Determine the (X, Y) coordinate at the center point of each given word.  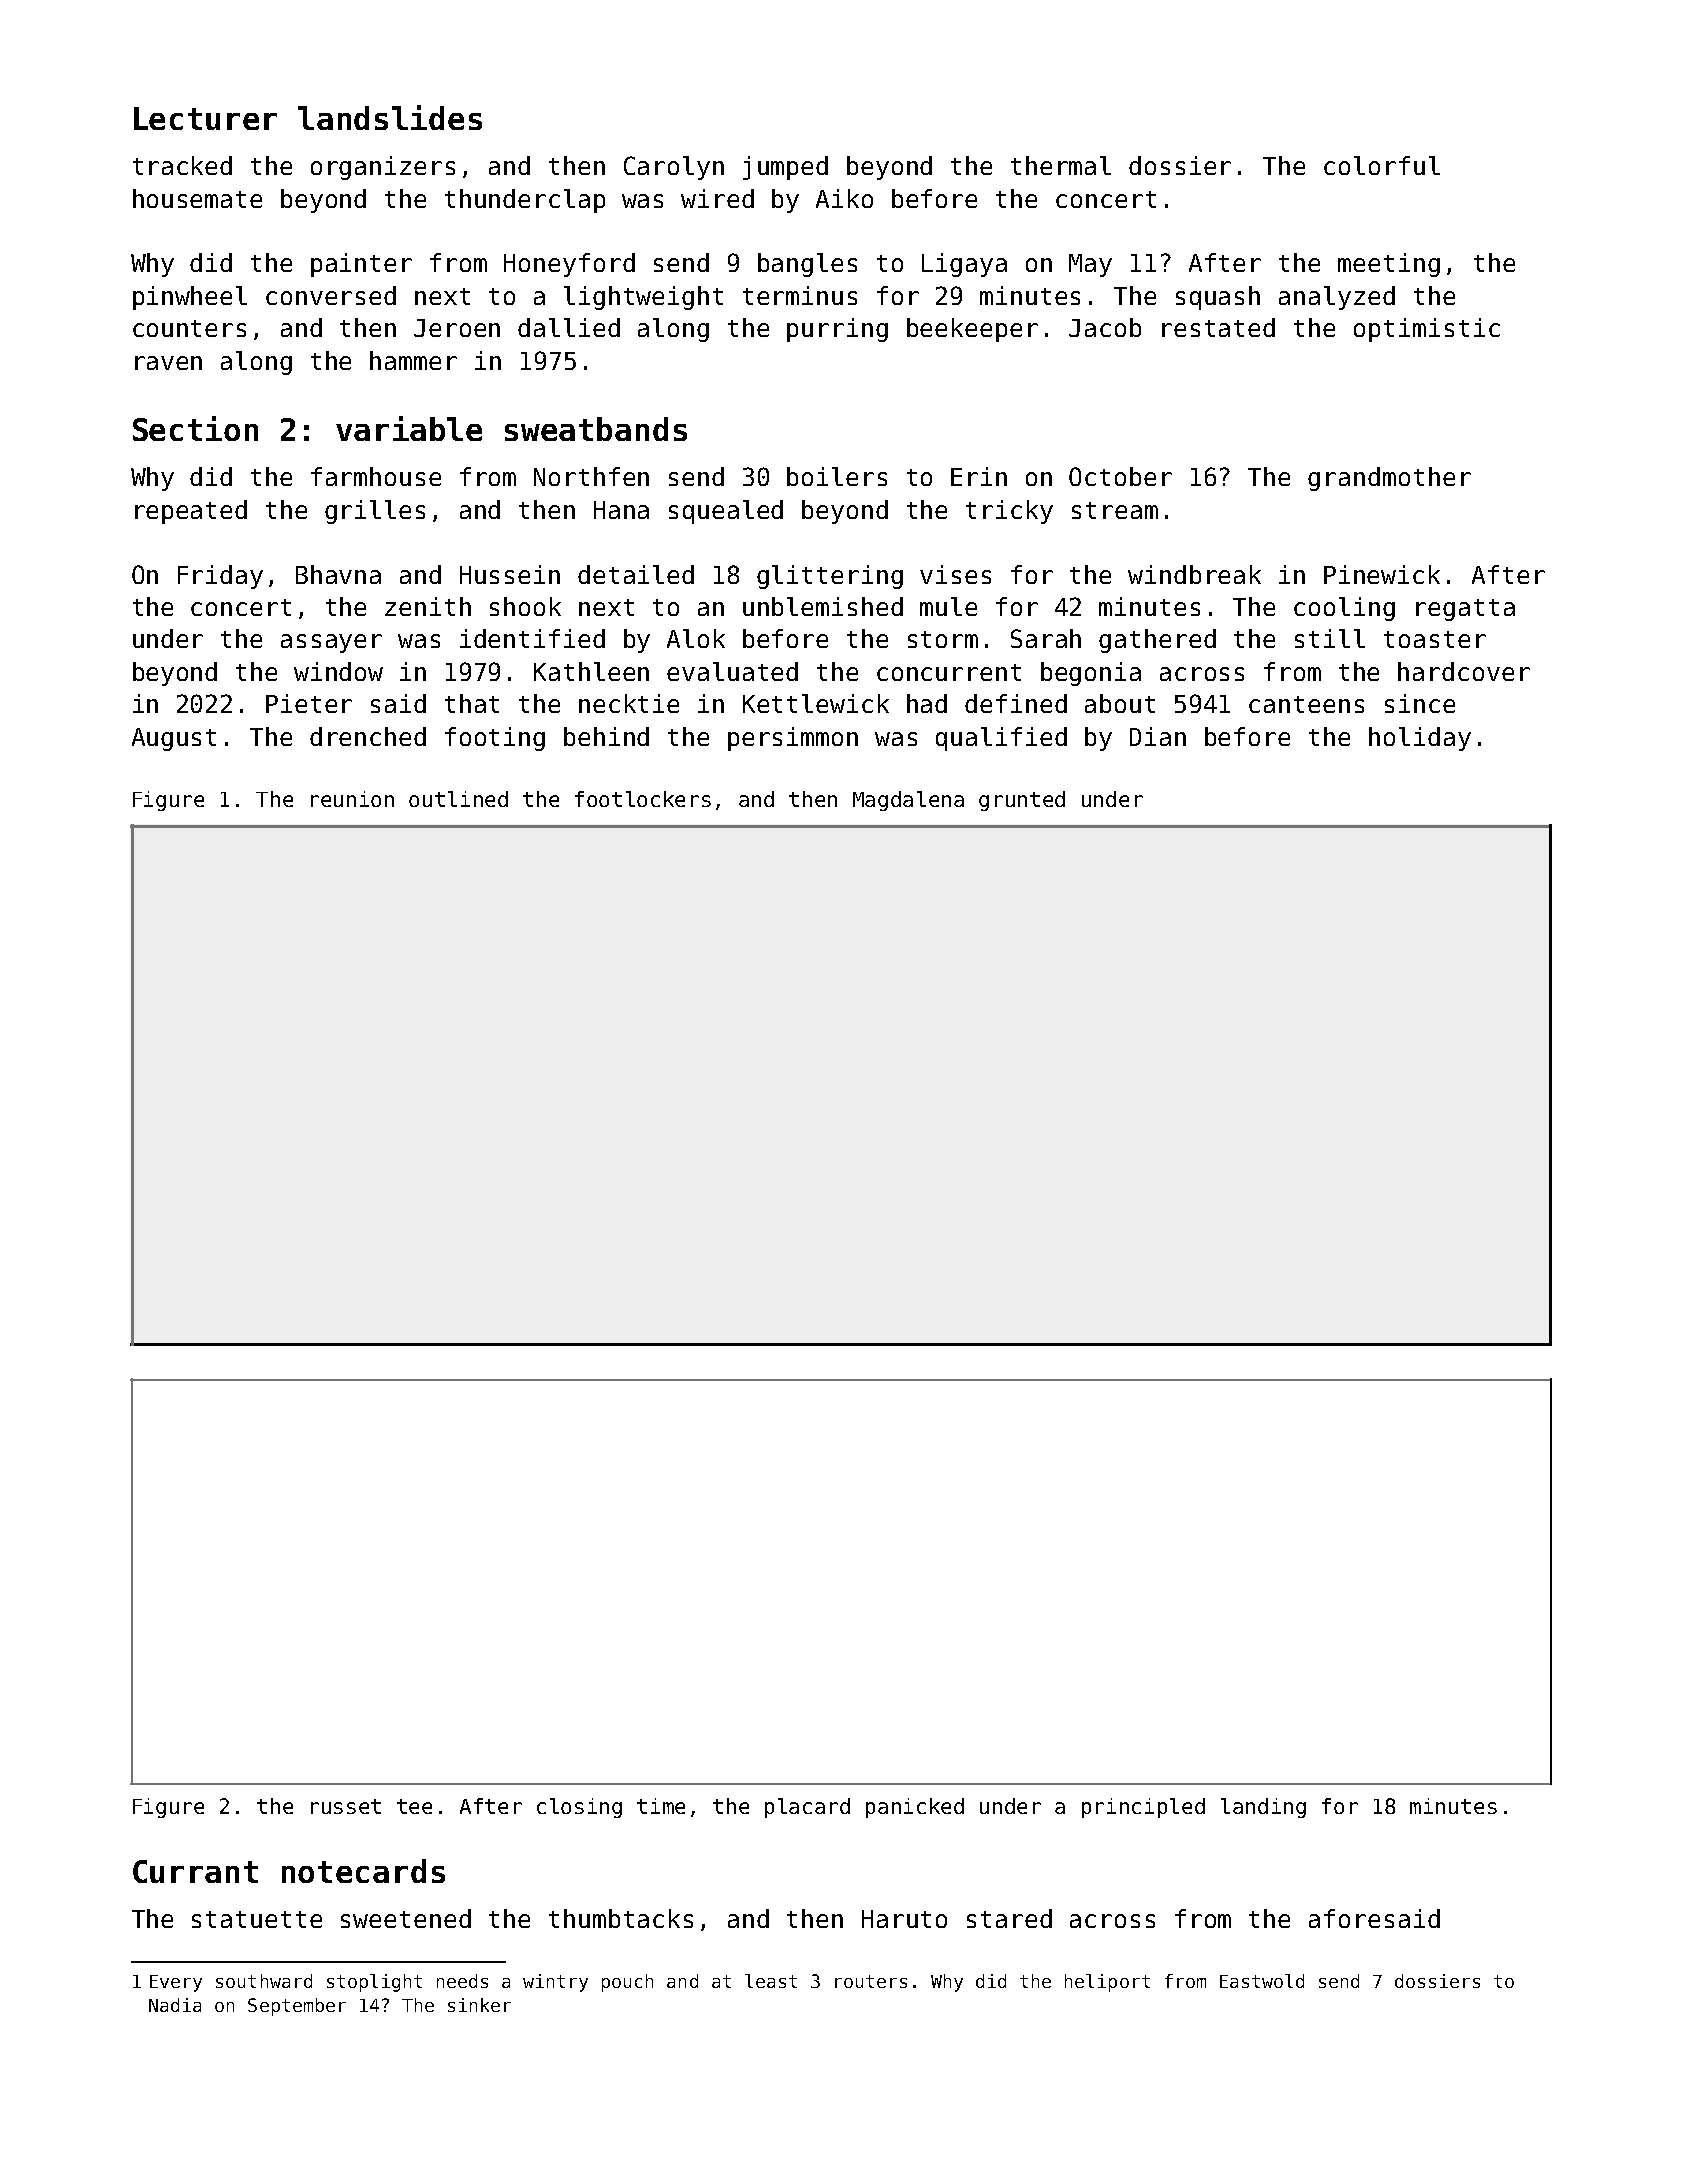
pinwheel (190, 298)
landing (1263, 1808)
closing (579, 1808)
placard (807, 1808)
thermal (1061, 165)
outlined (458, 799)
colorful (1382, 165)
